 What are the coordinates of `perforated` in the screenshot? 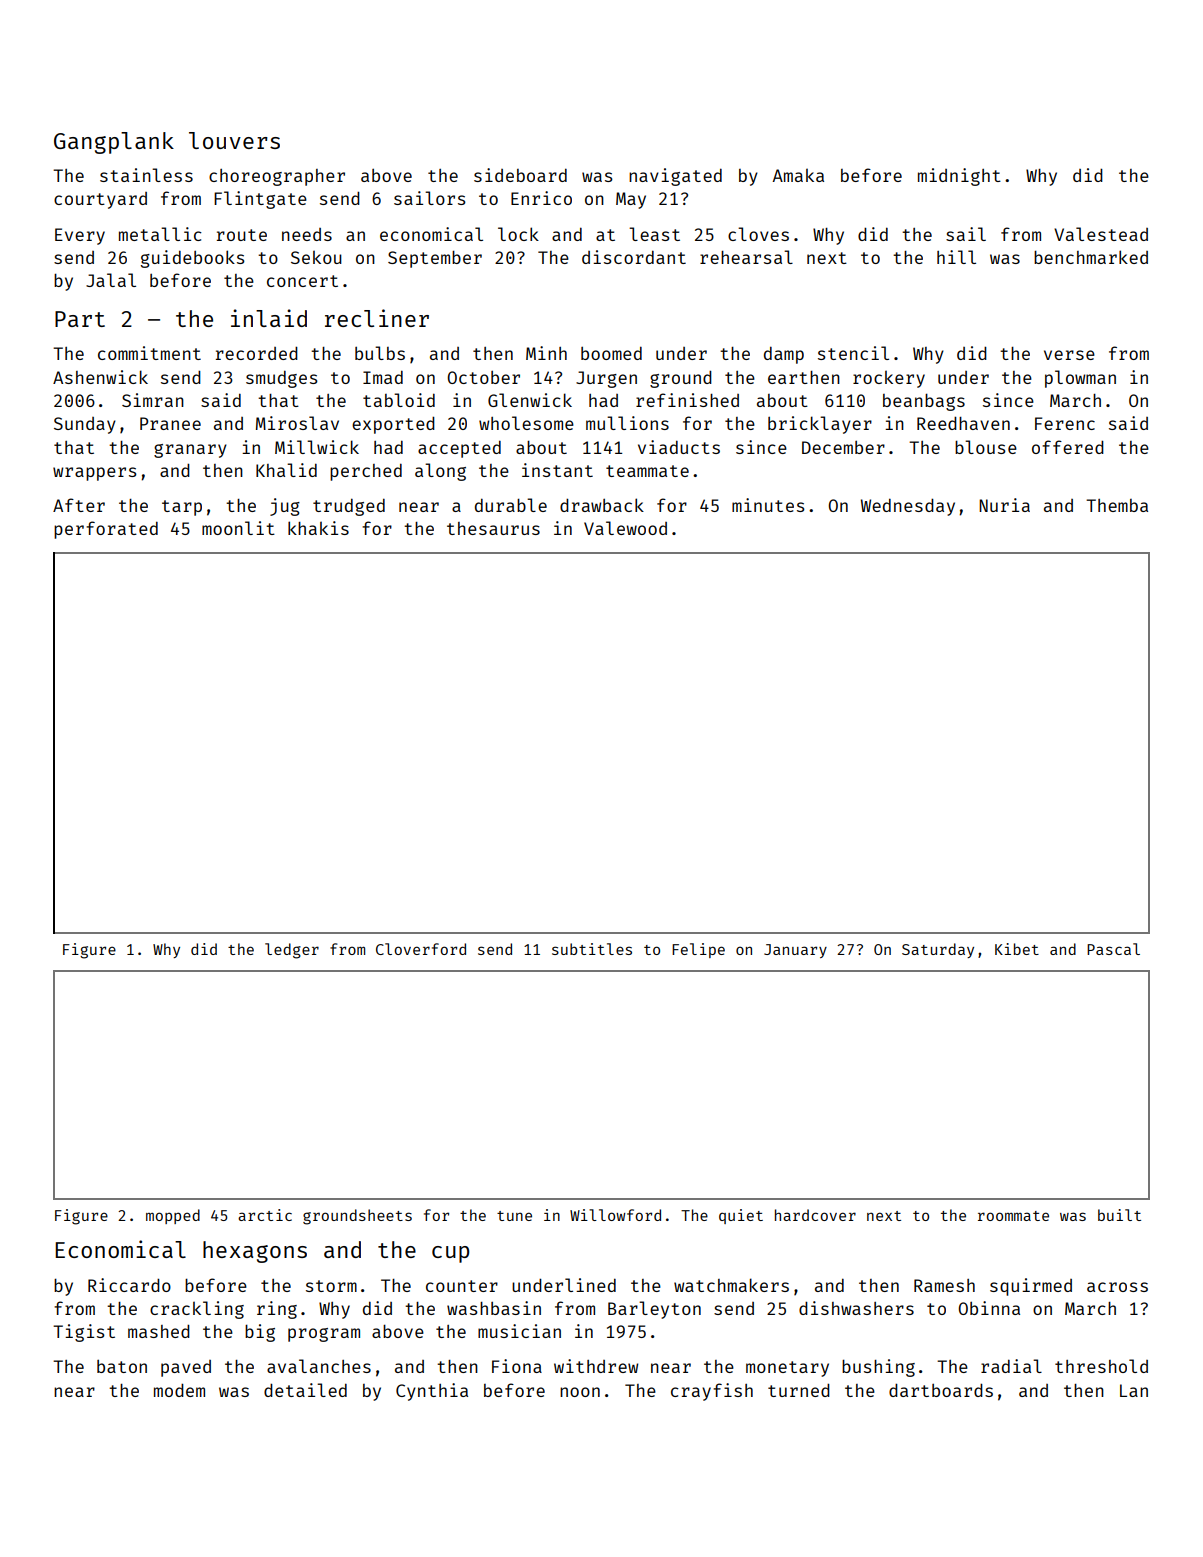 It's located at (106, 530).
